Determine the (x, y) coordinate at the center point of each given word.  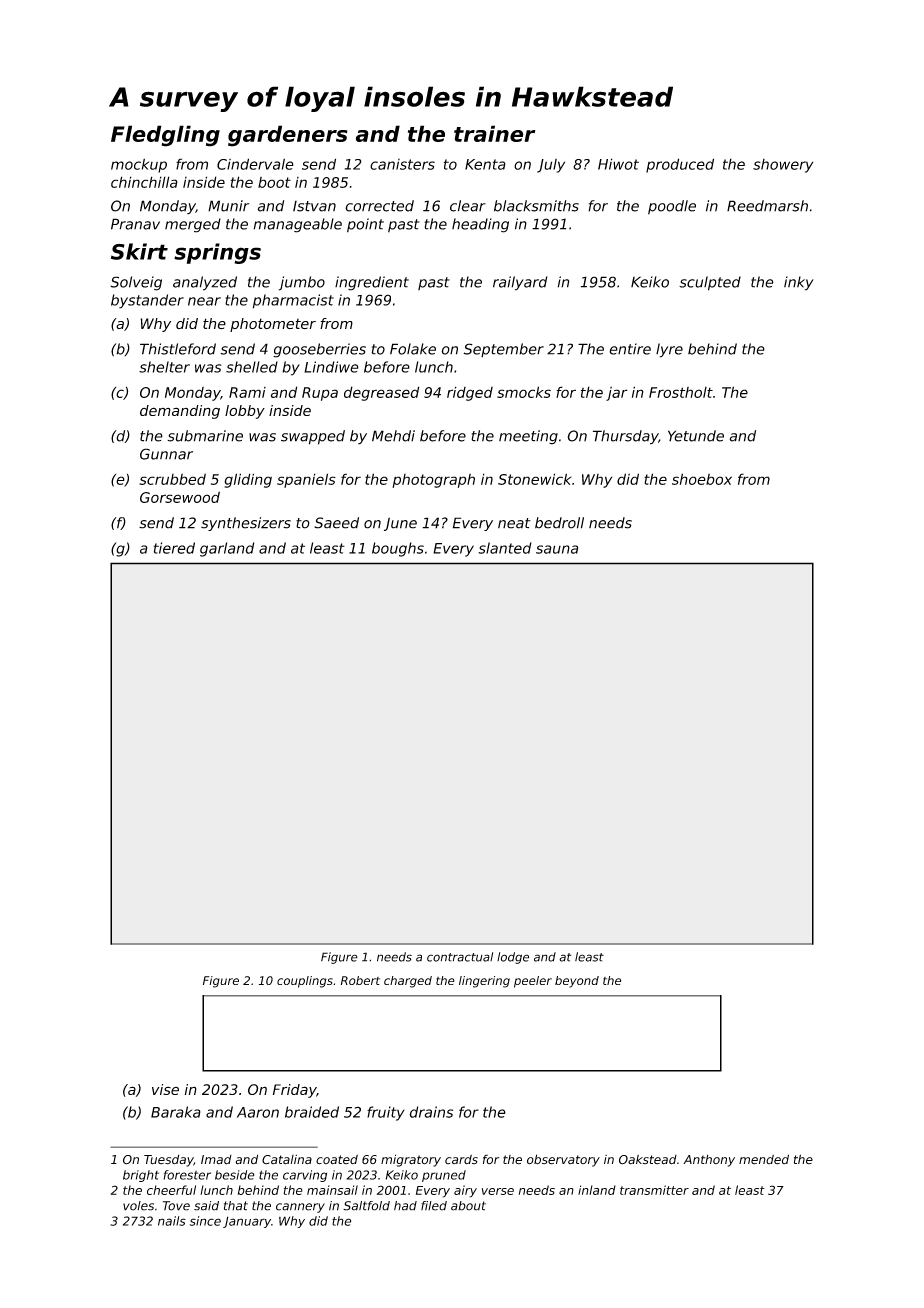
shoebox (702, 479)
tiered (174, 548)
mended (764, 1159)
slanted (505, 548)
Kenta (485, 164)
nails (172, 1221)
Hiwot (618, 164)
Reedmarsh (767, 206)
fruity (386, 1113)
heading (480, 225)
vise (165, 1089)
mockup (139, 165)
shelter (164, 367)
